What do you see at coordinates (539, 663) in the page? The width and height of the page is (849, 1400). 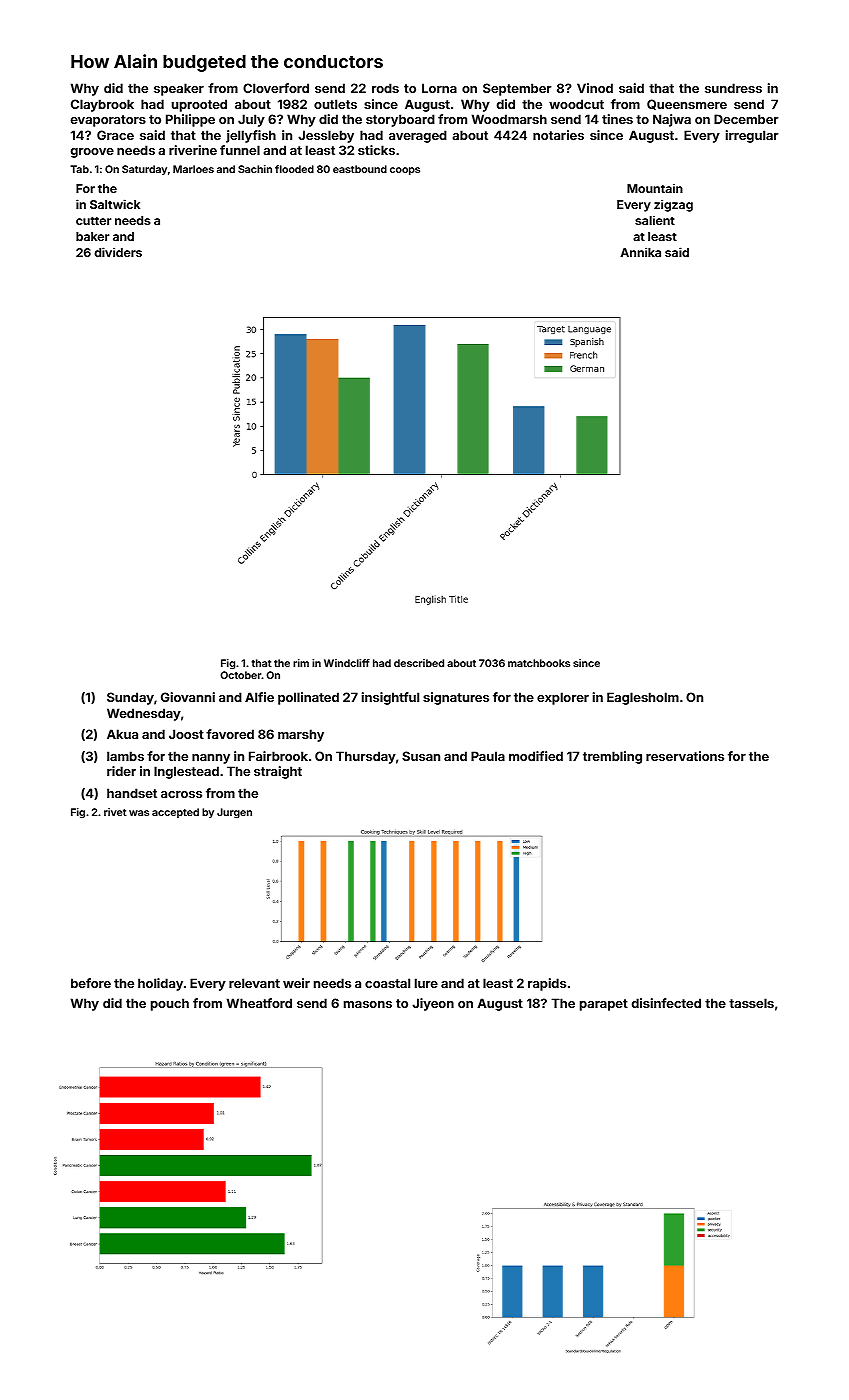 I see `matchbooks` at bounding box center [539, 663].
